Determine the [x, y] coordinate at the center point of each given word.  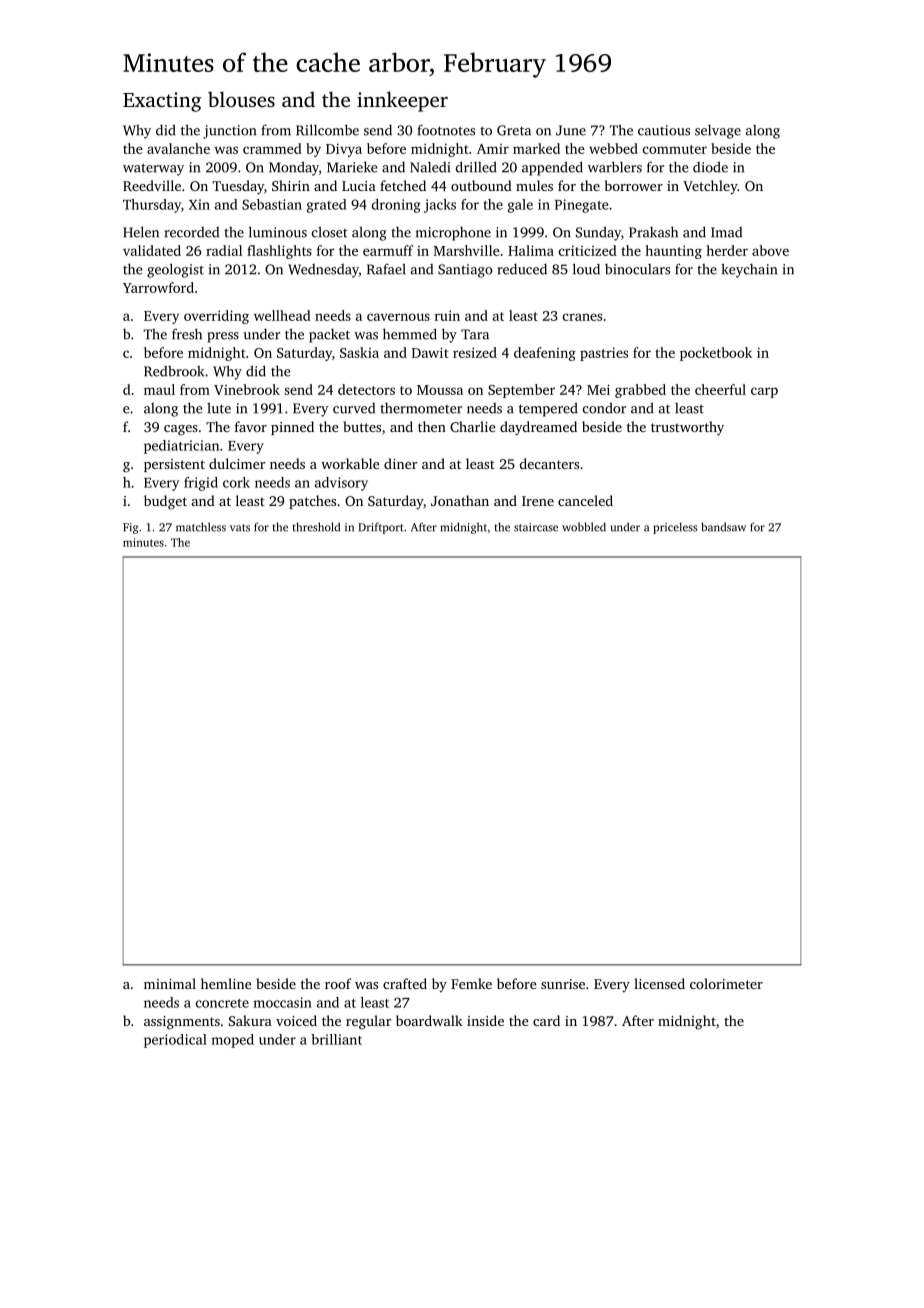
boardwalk [429, 1020]
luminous [278, 232]
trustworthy [687, 428]
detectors [366, 389]
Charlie [472, 426]
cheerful [720, 389]
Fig [130, 528]
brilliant [336, 1039]
